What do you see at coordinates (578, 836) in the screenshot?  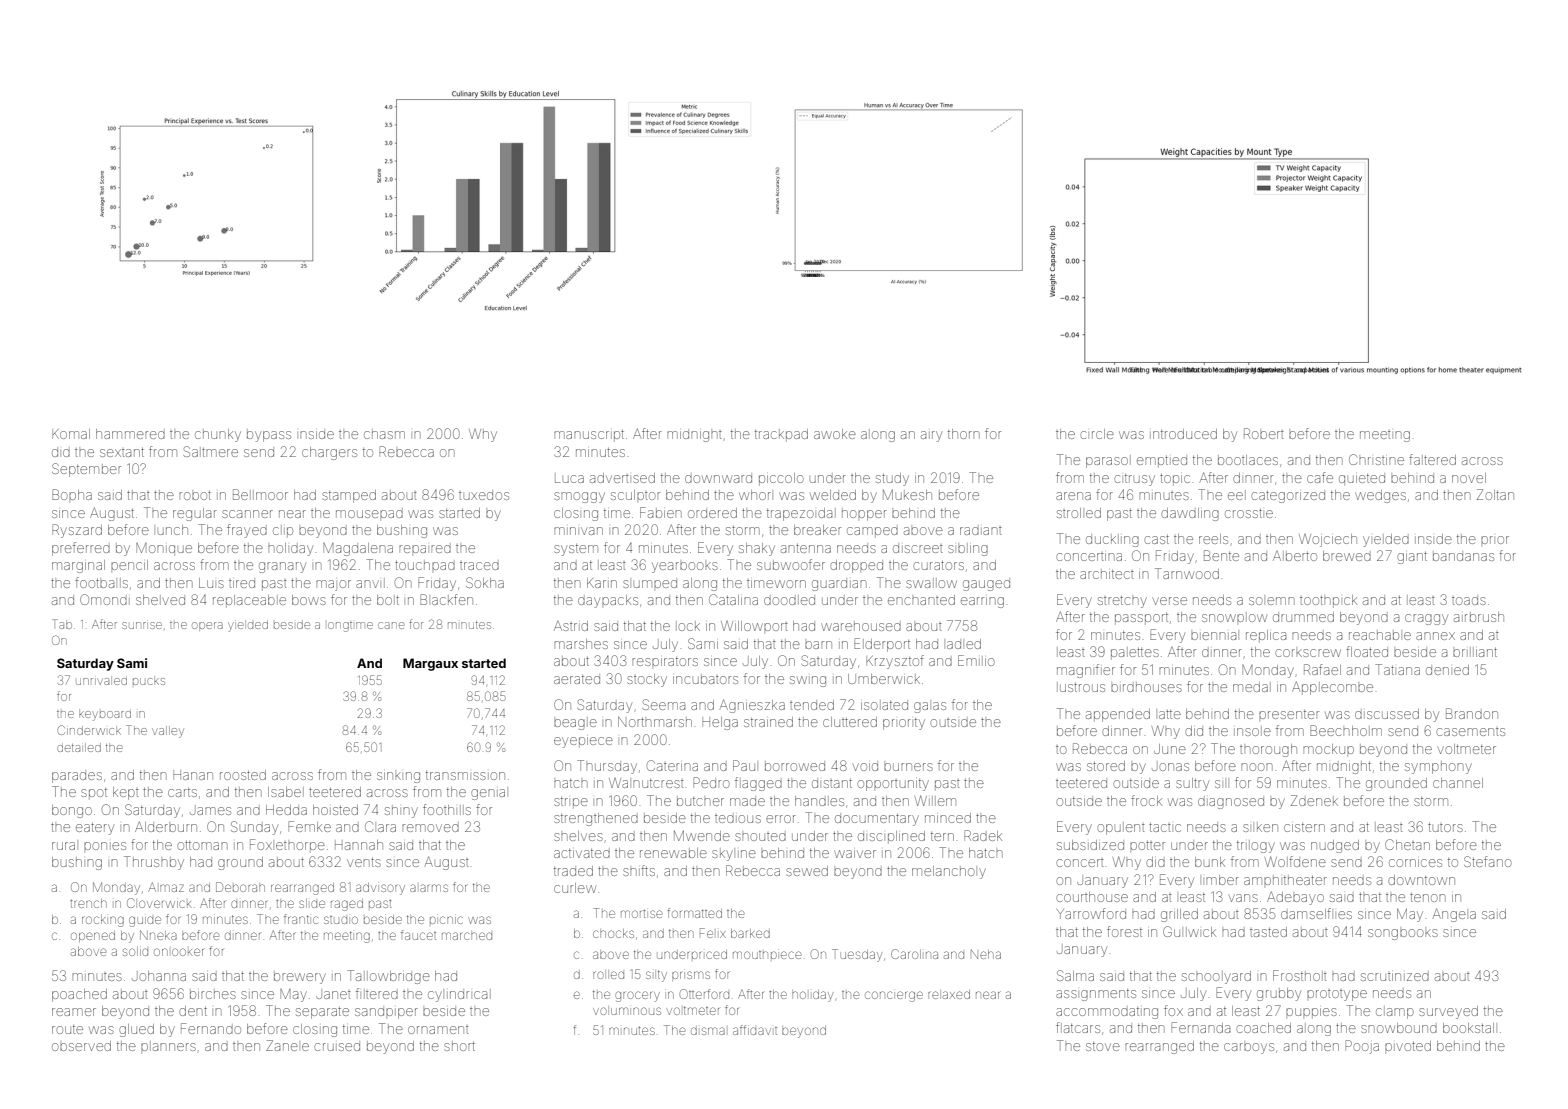 I see `shelves` at bounding box center [578, 836].
